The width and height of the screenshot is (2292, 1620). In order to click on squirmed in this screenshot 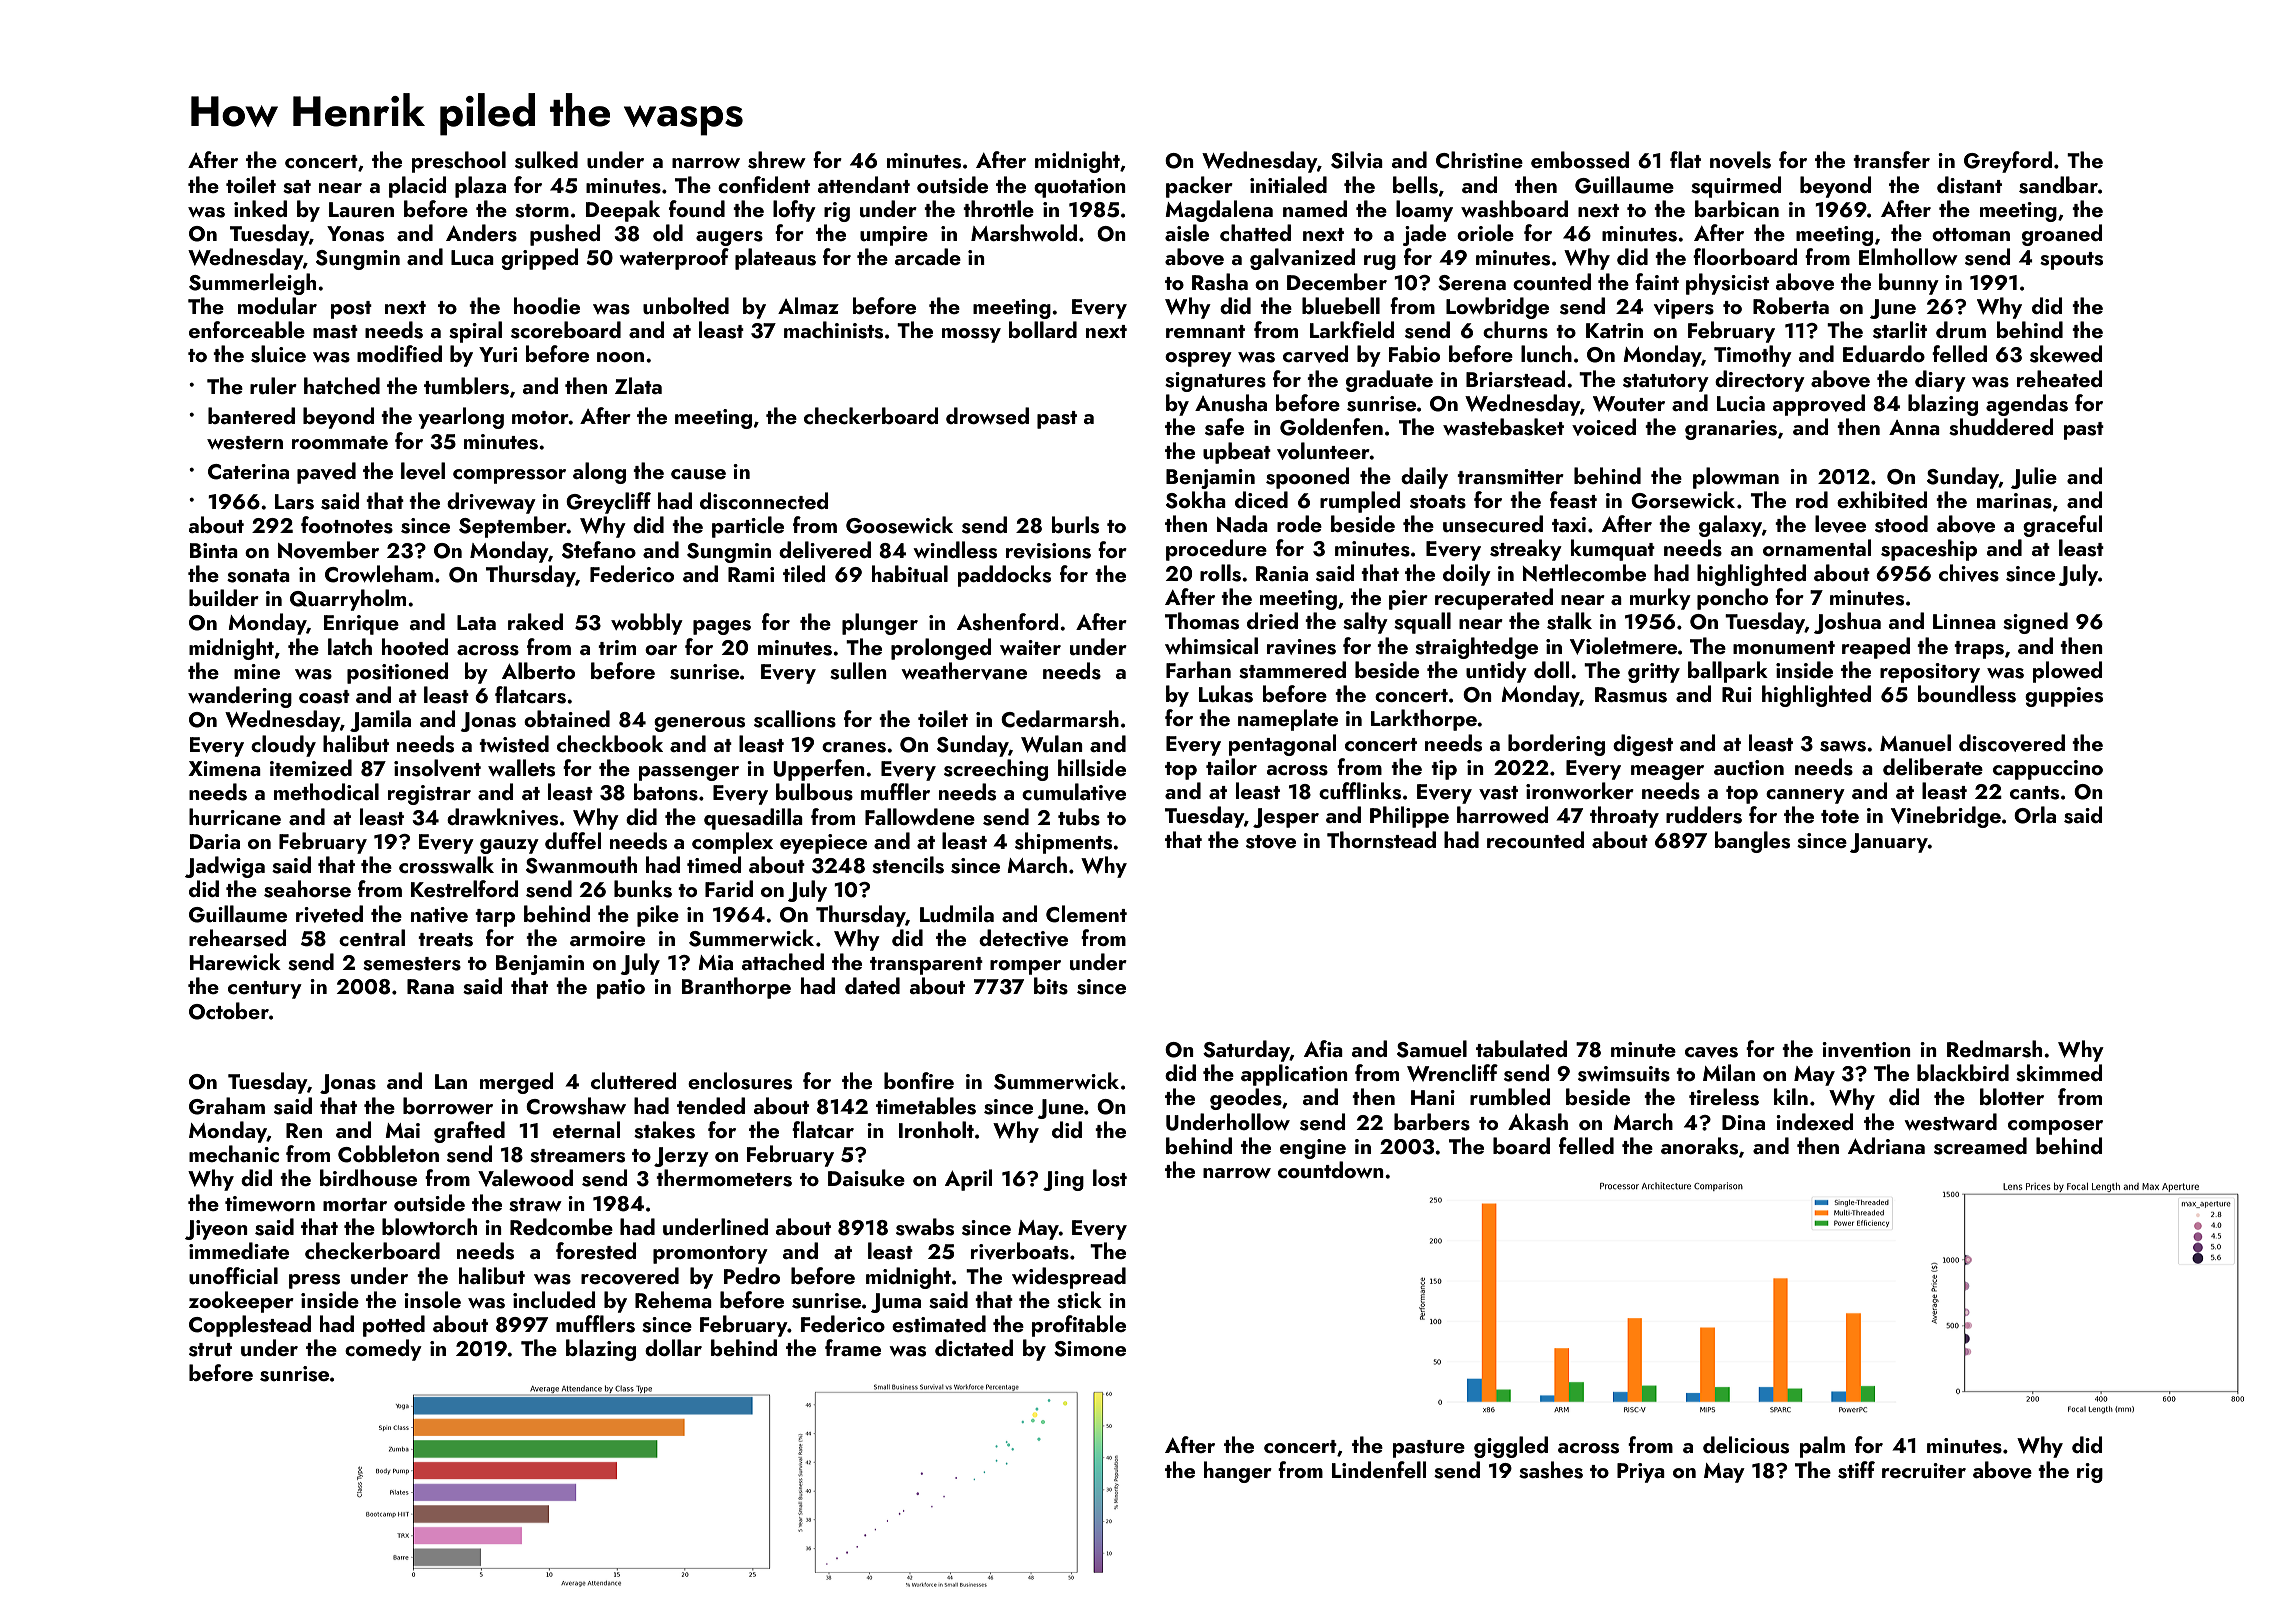, I will do `click(1736, 187)`.
